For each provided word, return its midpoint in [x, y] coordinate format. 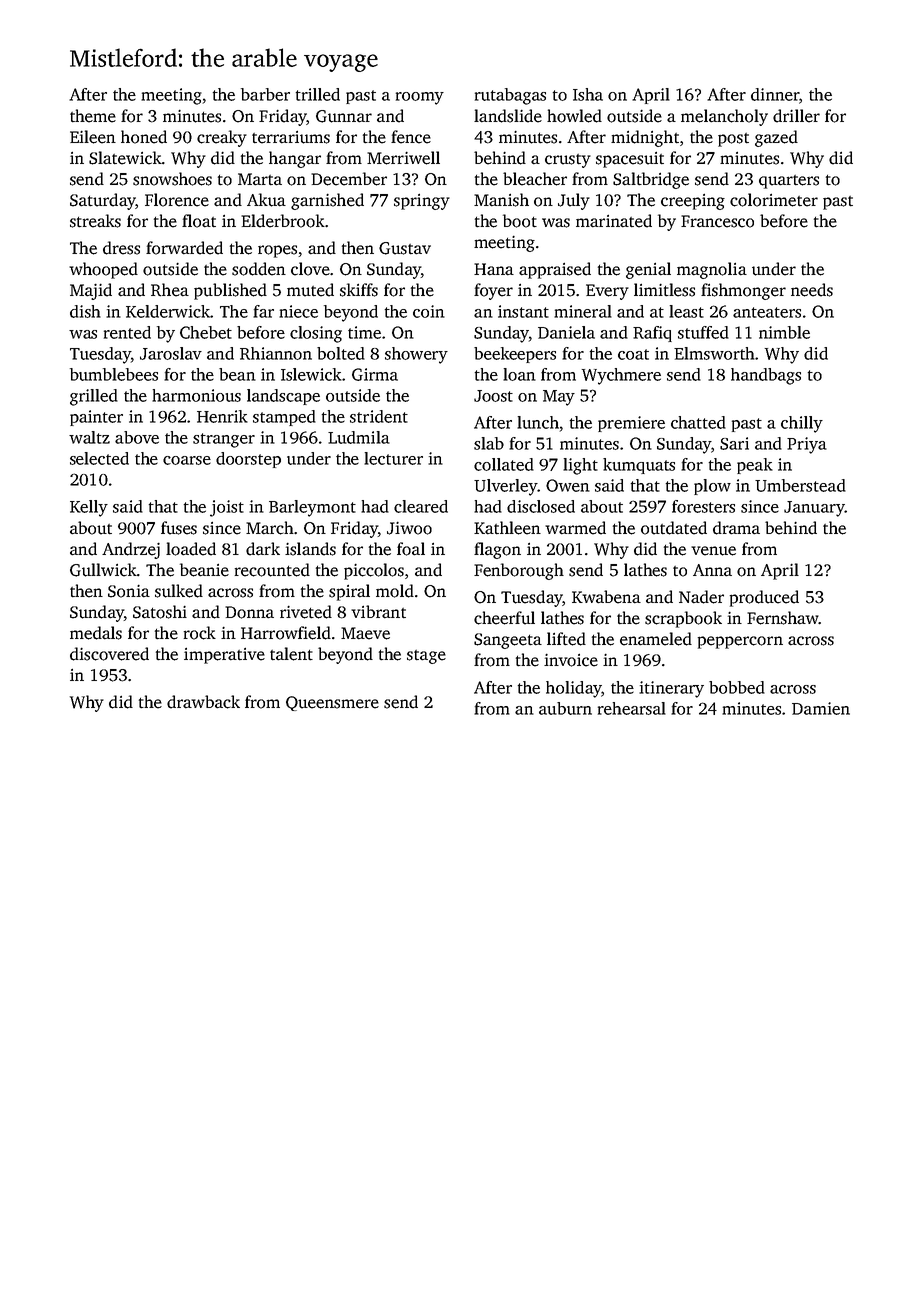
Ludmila [359, 437]
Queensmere [332, 703]
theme [93, 116]
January [814, 509]
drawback [203, 702]
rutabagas [510, 96]
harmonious [196, 395]
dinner [775, 94]
